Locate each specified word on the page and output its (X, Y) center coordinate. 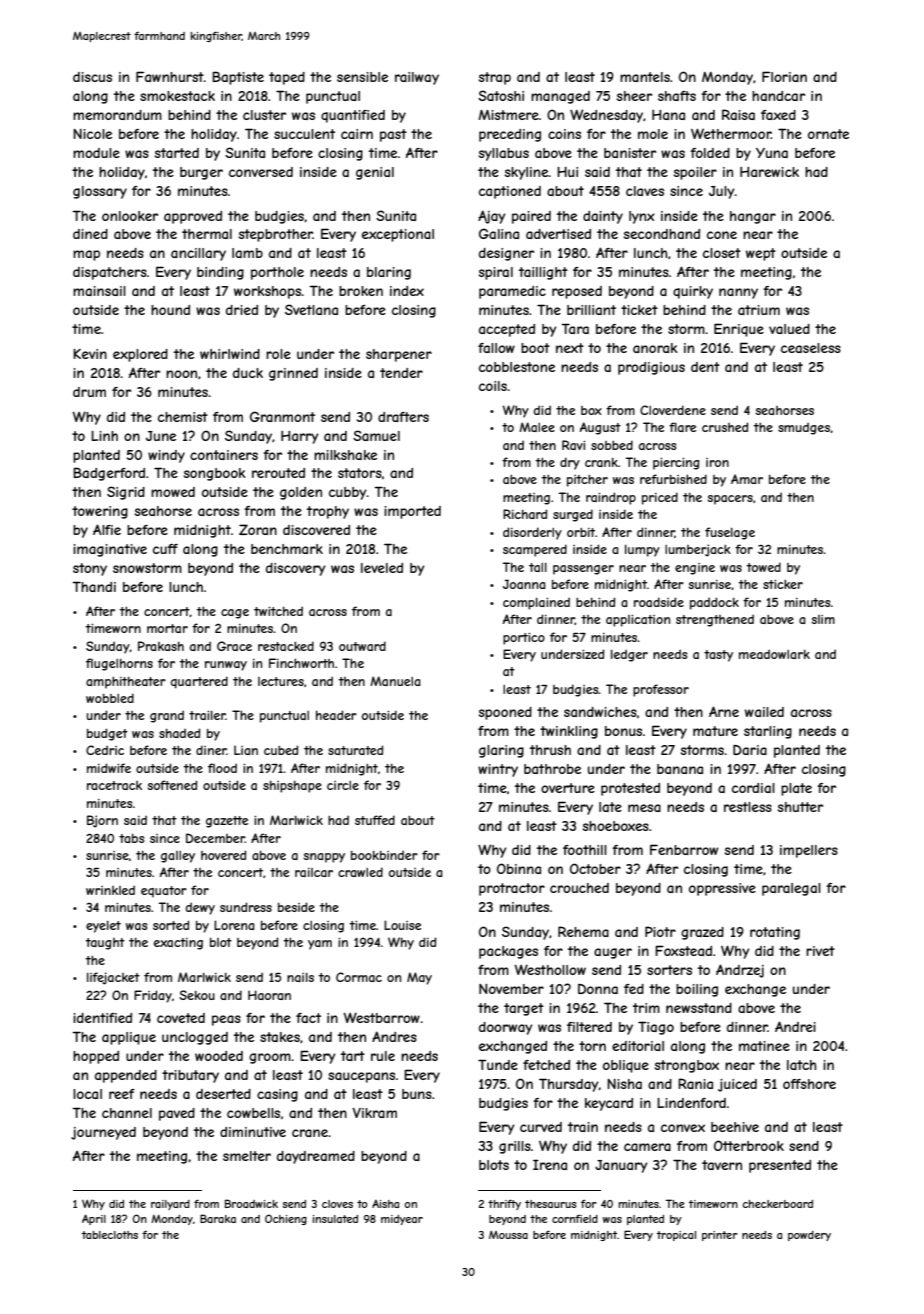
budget (107, 734)
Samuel (376, 435)
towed (764, 567)
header (336, 715)
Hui (567, 172)
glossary (100, 192)
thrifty (504, 1205)
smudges (804, 428)
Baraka (218, 1218)
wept (761, 254)
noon (181, 374)
